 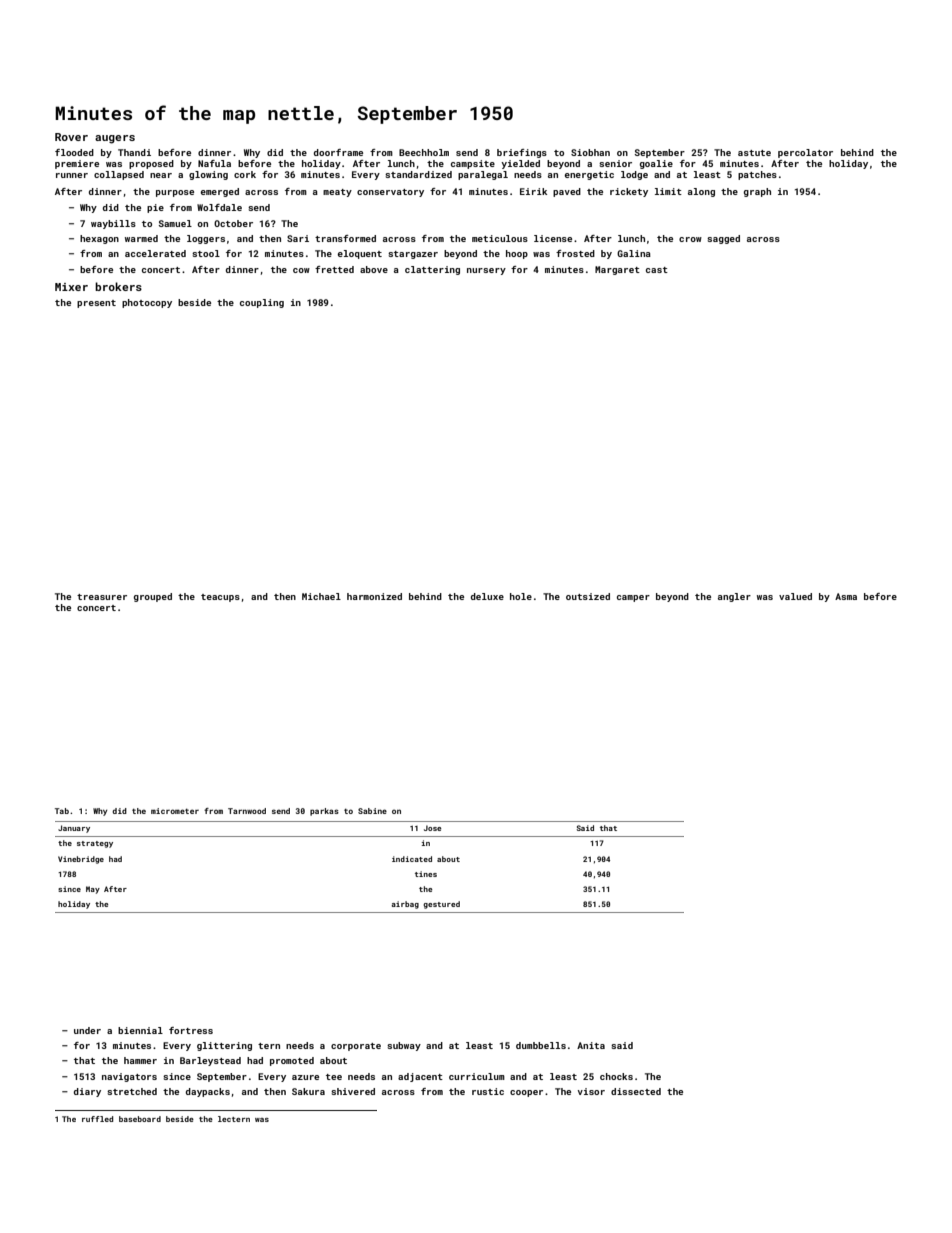 I want to click on runner, so click(x=72, y=175).
